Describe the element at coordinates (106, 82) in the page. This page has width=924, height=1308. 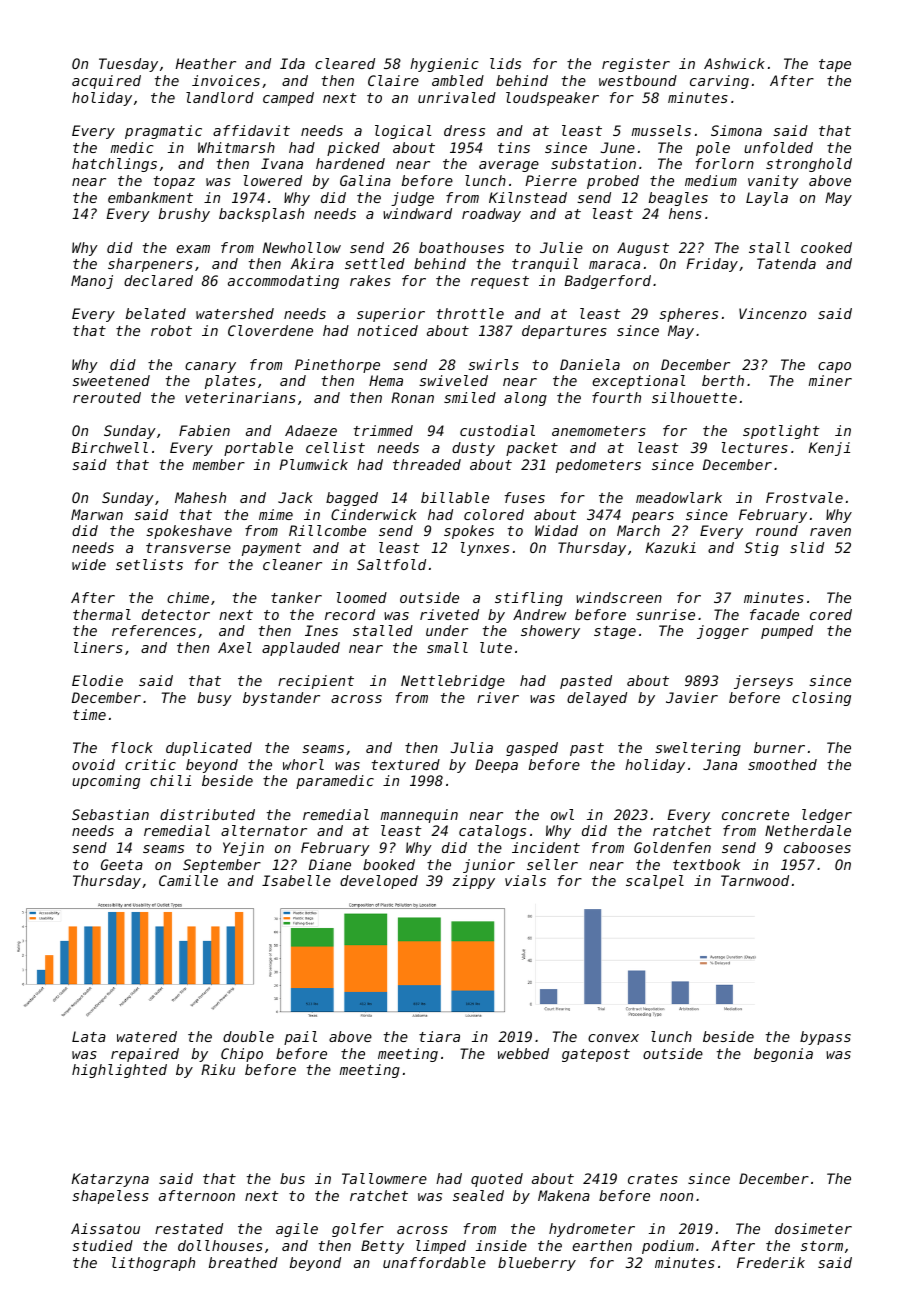
I see `acquired` at that location.
